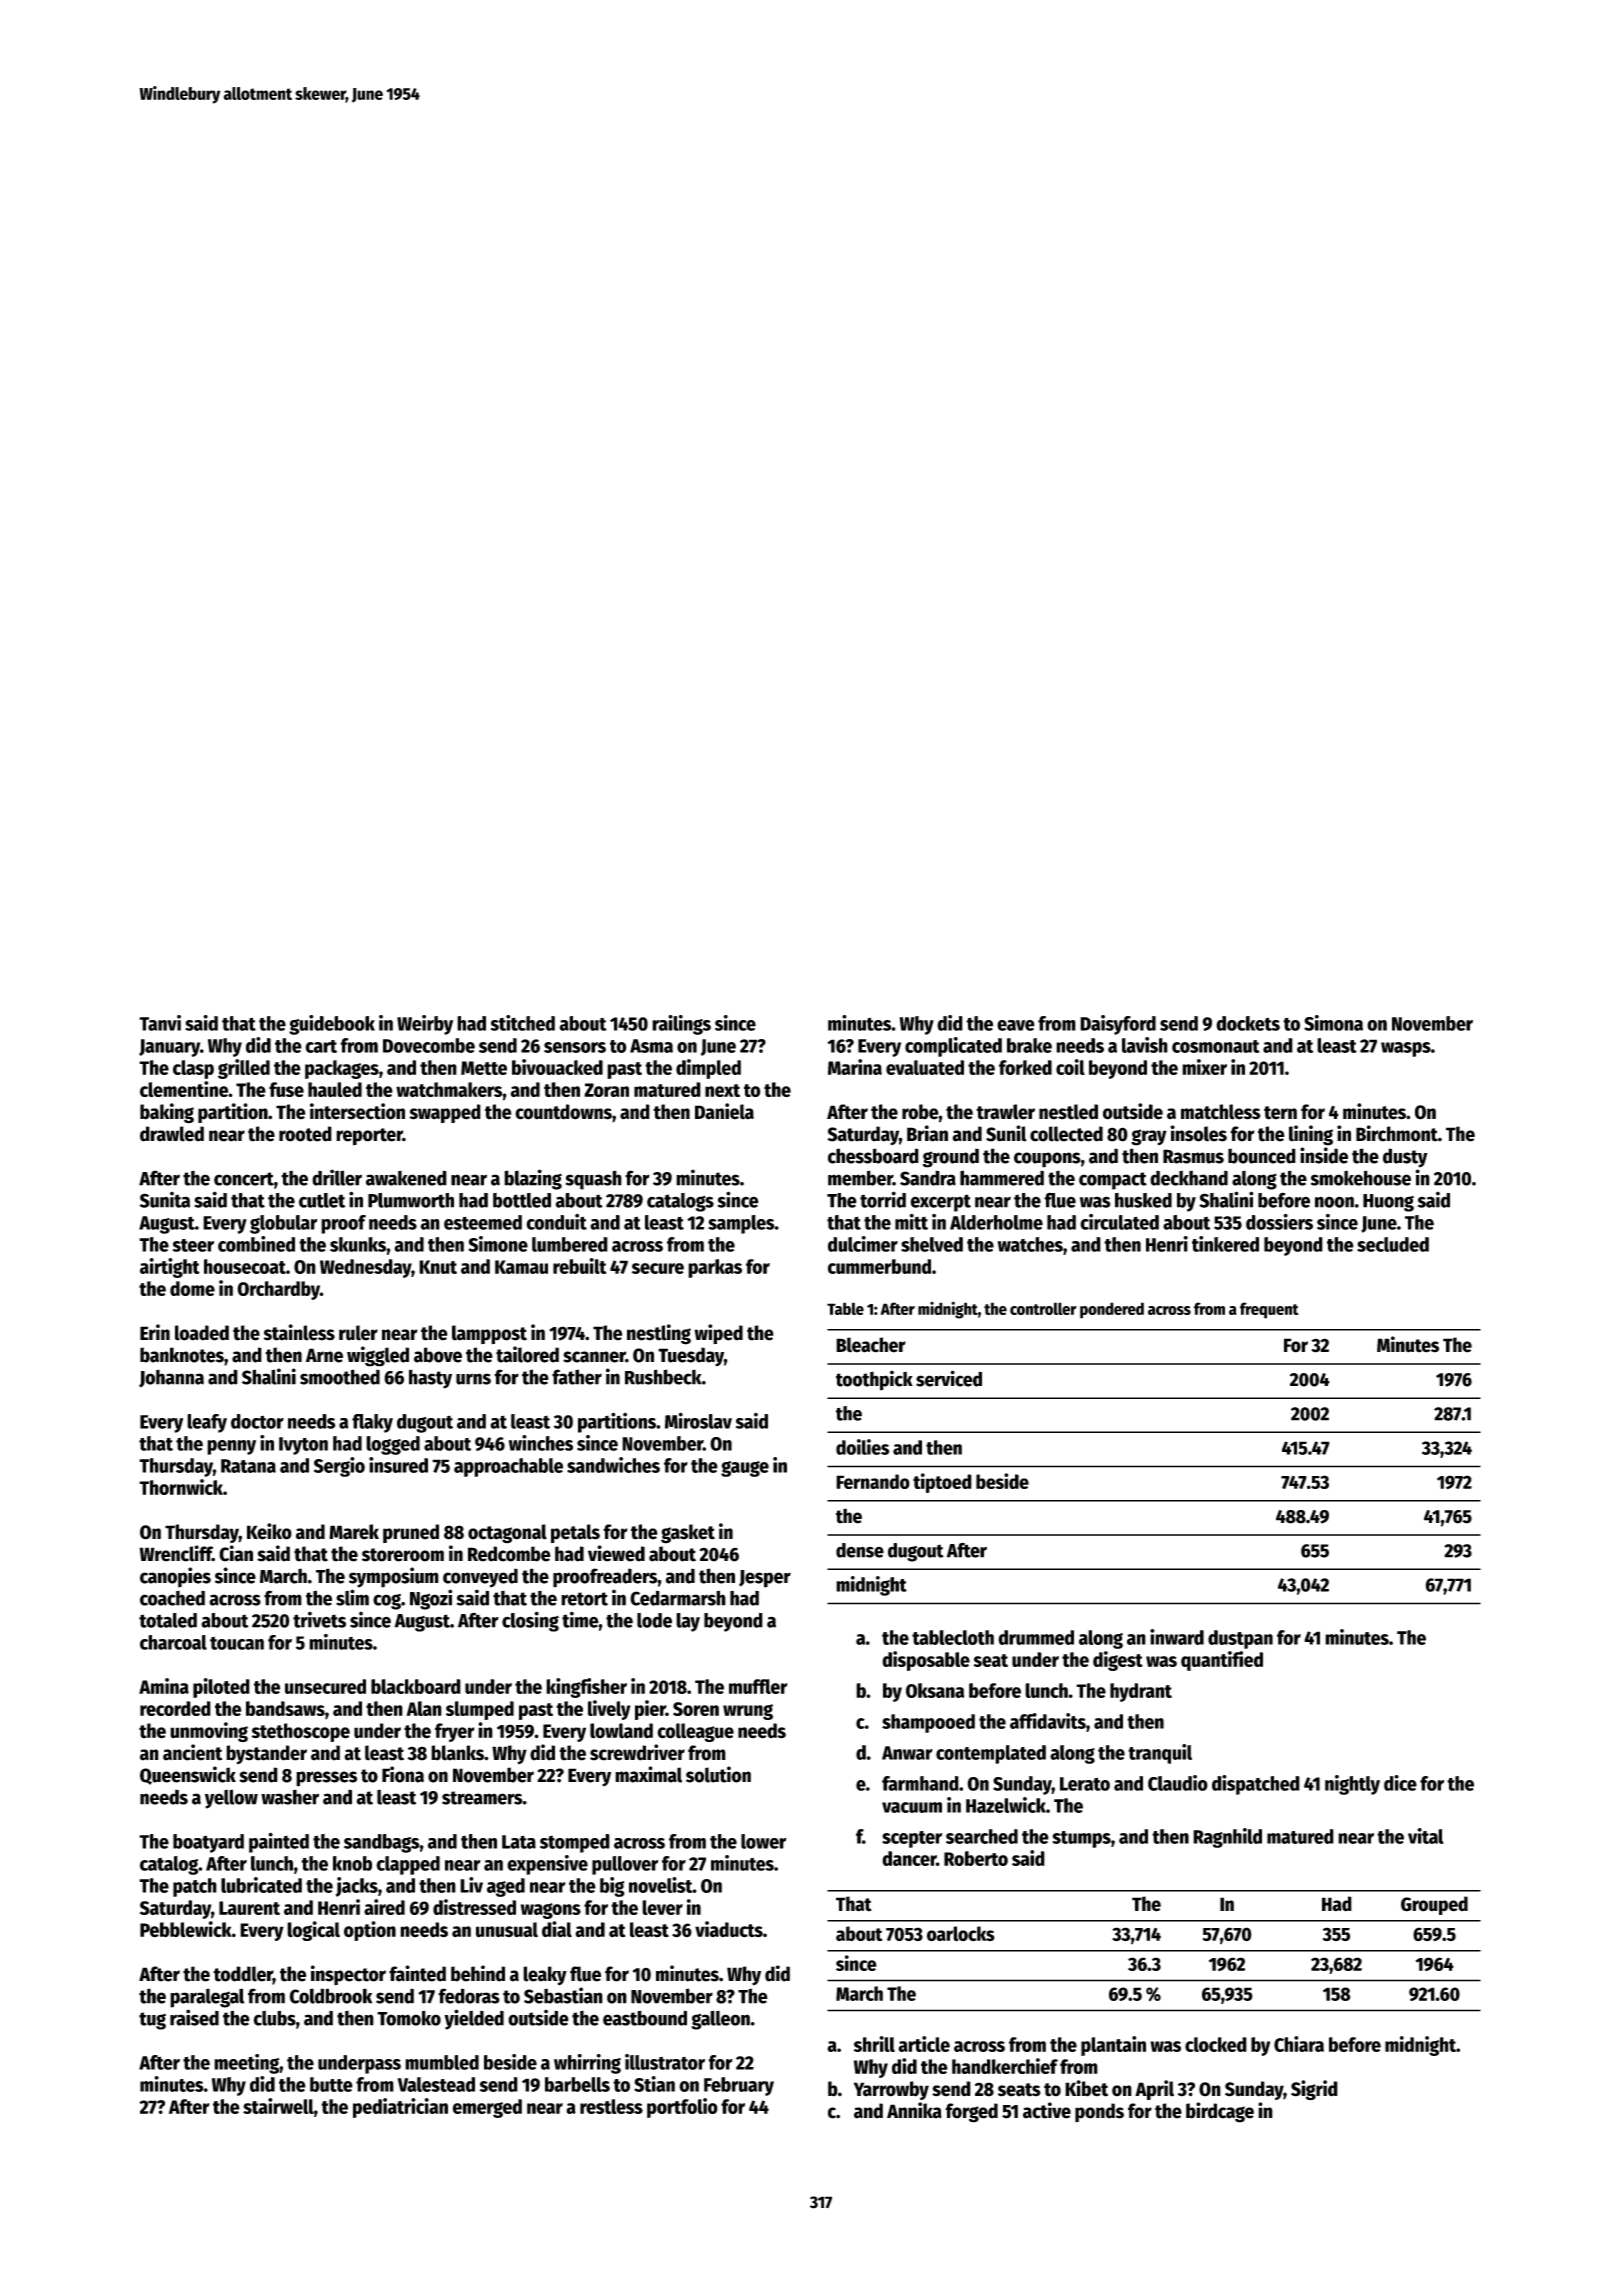  What do you see at coordinates (659, 1334) in the image?
I see `nestling` at bounding box center [659, 1334].
